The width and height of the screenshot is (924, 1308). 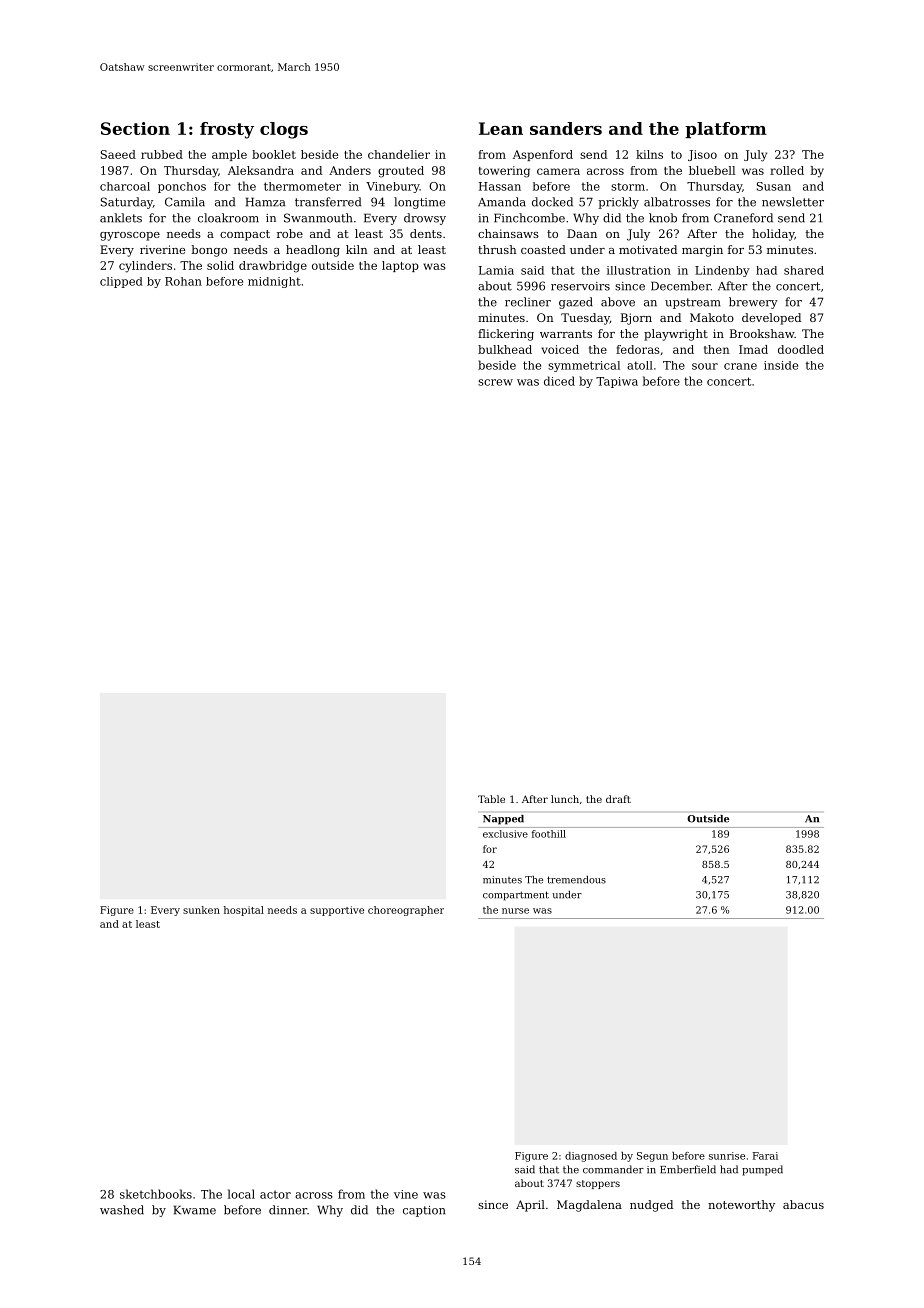 What do you see at coordinates (156, 1194) in the screenshot?
I see `sketchbooks` at bounding box center [156, 1194].
